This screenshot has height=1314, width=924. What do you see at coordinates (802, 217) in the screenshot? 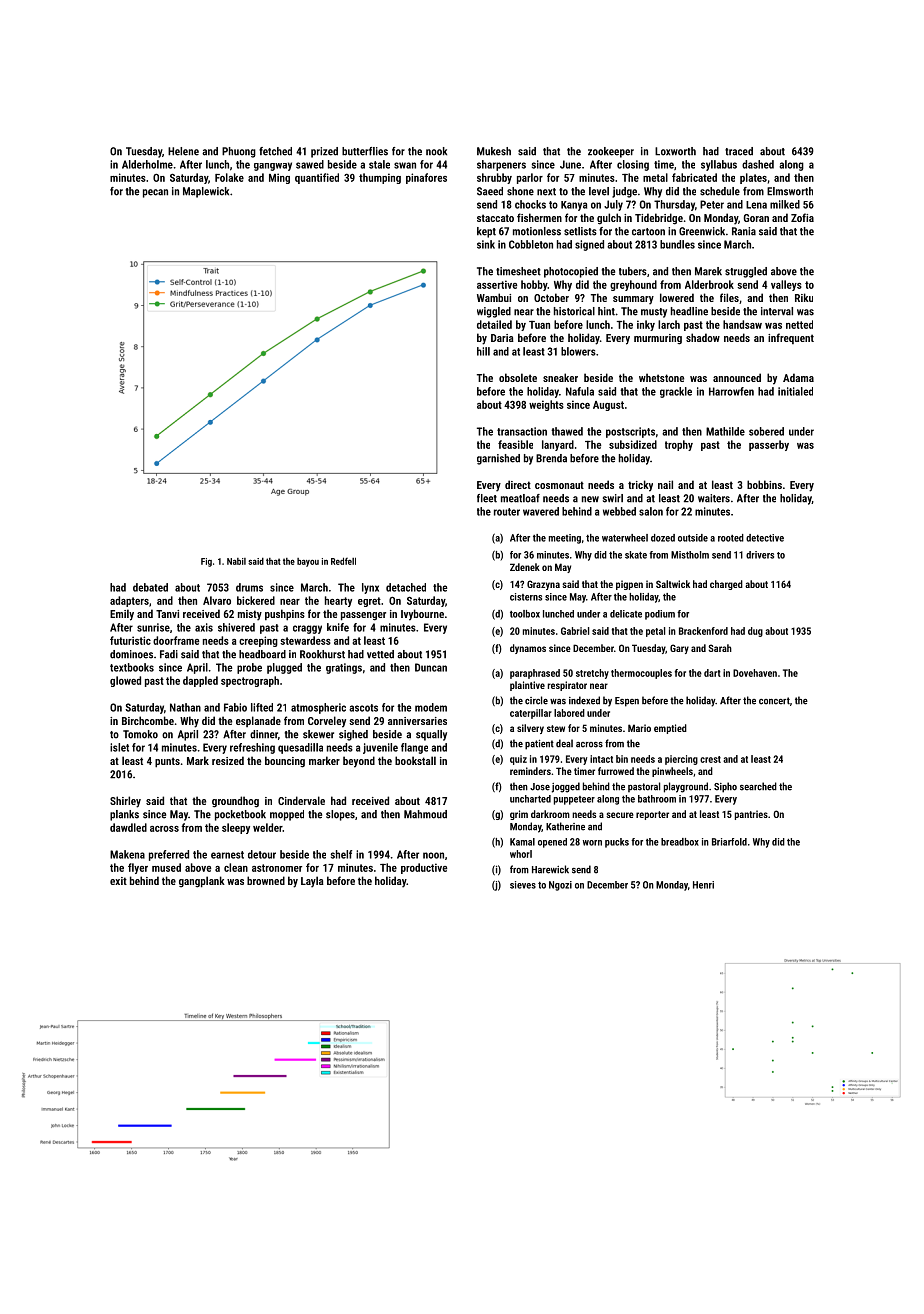
I see `Zofia` at bounding box center [802, 217].
